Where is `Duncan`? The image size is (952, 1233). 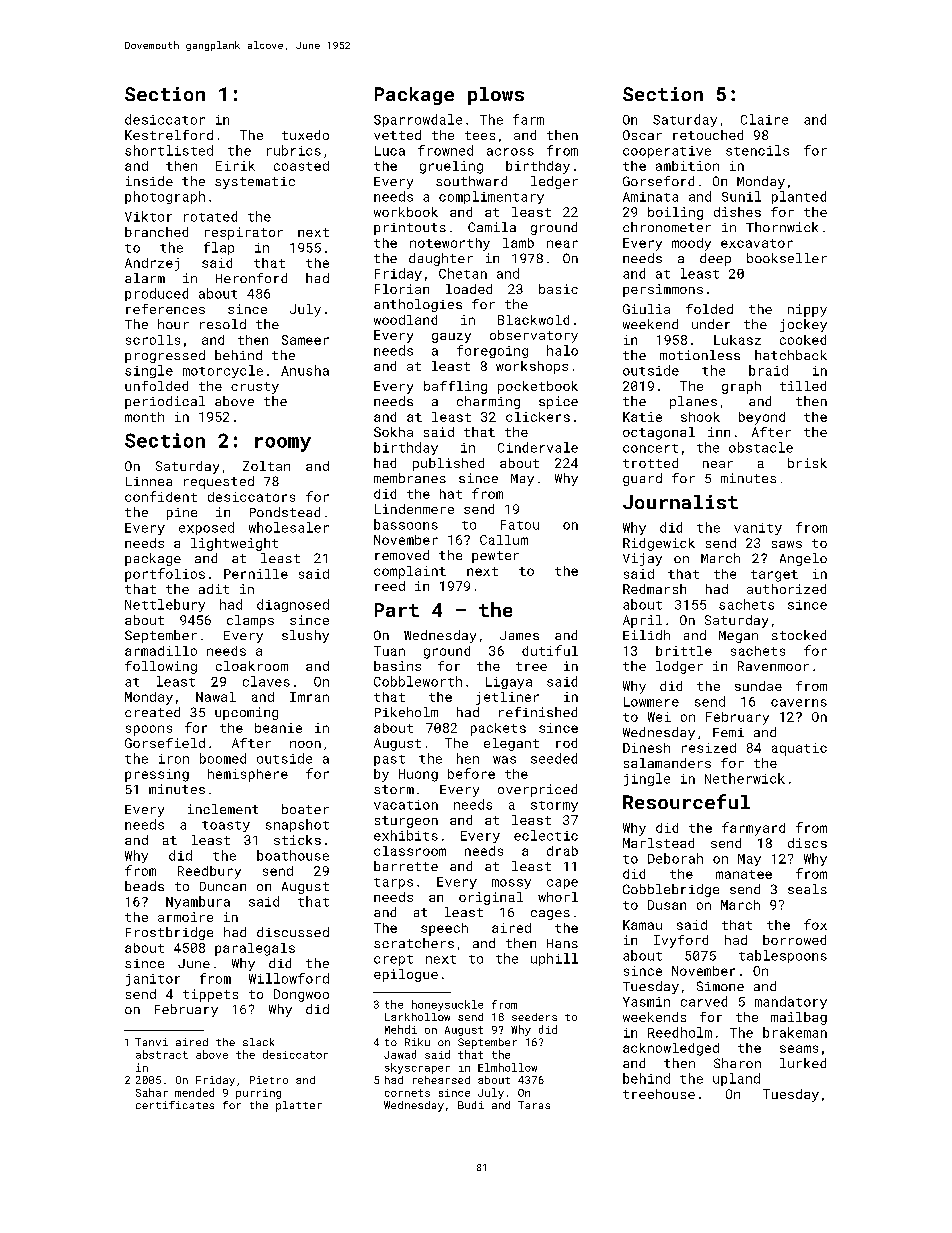
Duncan is located at coordinates (223, 886).
